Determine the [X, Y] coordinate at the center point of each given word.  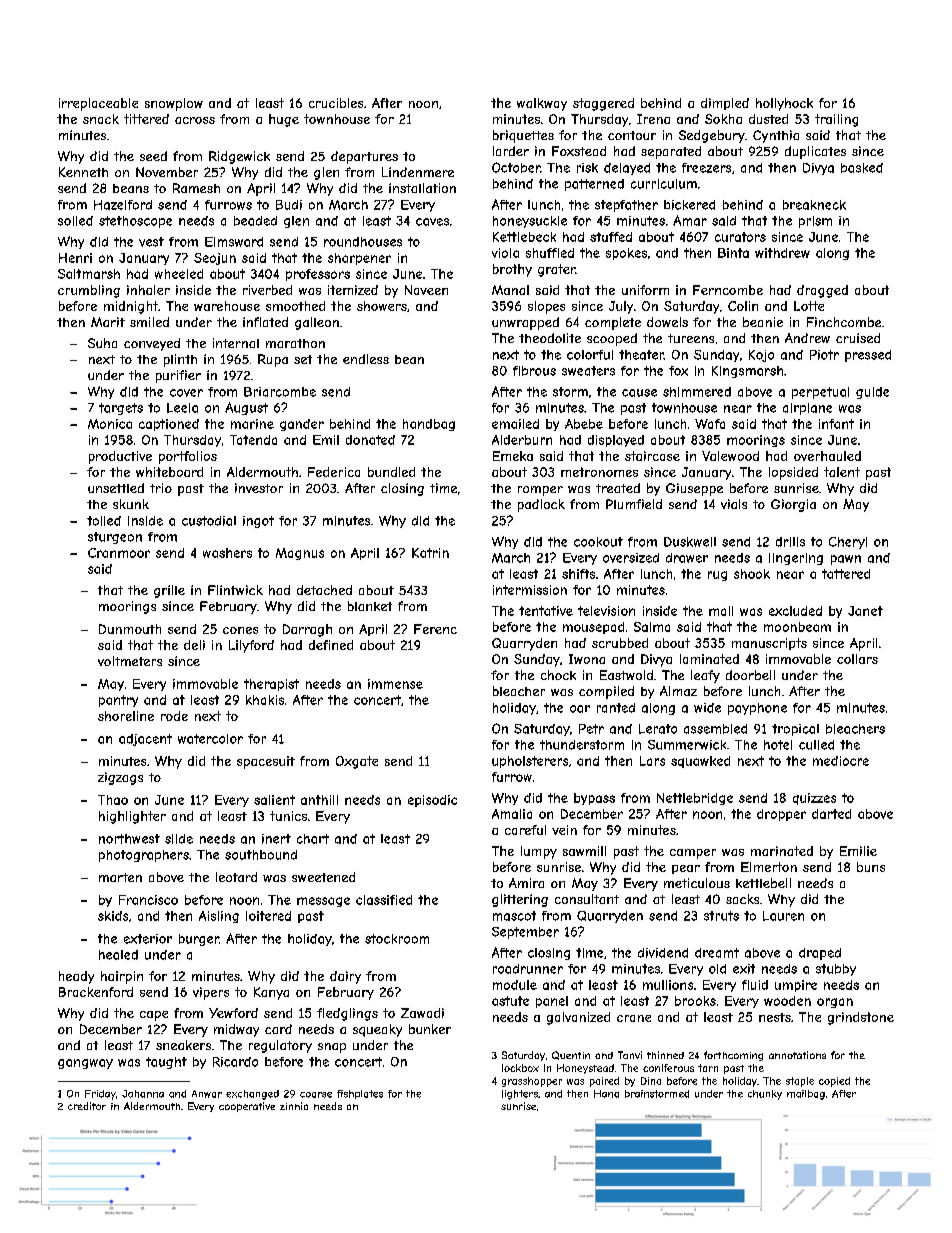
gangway [85, 1064]
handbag [429, 425]
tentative [546, 611]
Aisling [219, 917]
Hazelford [123, 205]
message [323, 902]
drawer [687, 558]
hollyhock [784, 104]
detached [324, 590]
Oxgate [357, 762]
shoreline [126, 716]
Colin [743, 306]
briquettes [523, 136]
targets [121, 409]
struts [721, 916]
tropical [795, 730]
